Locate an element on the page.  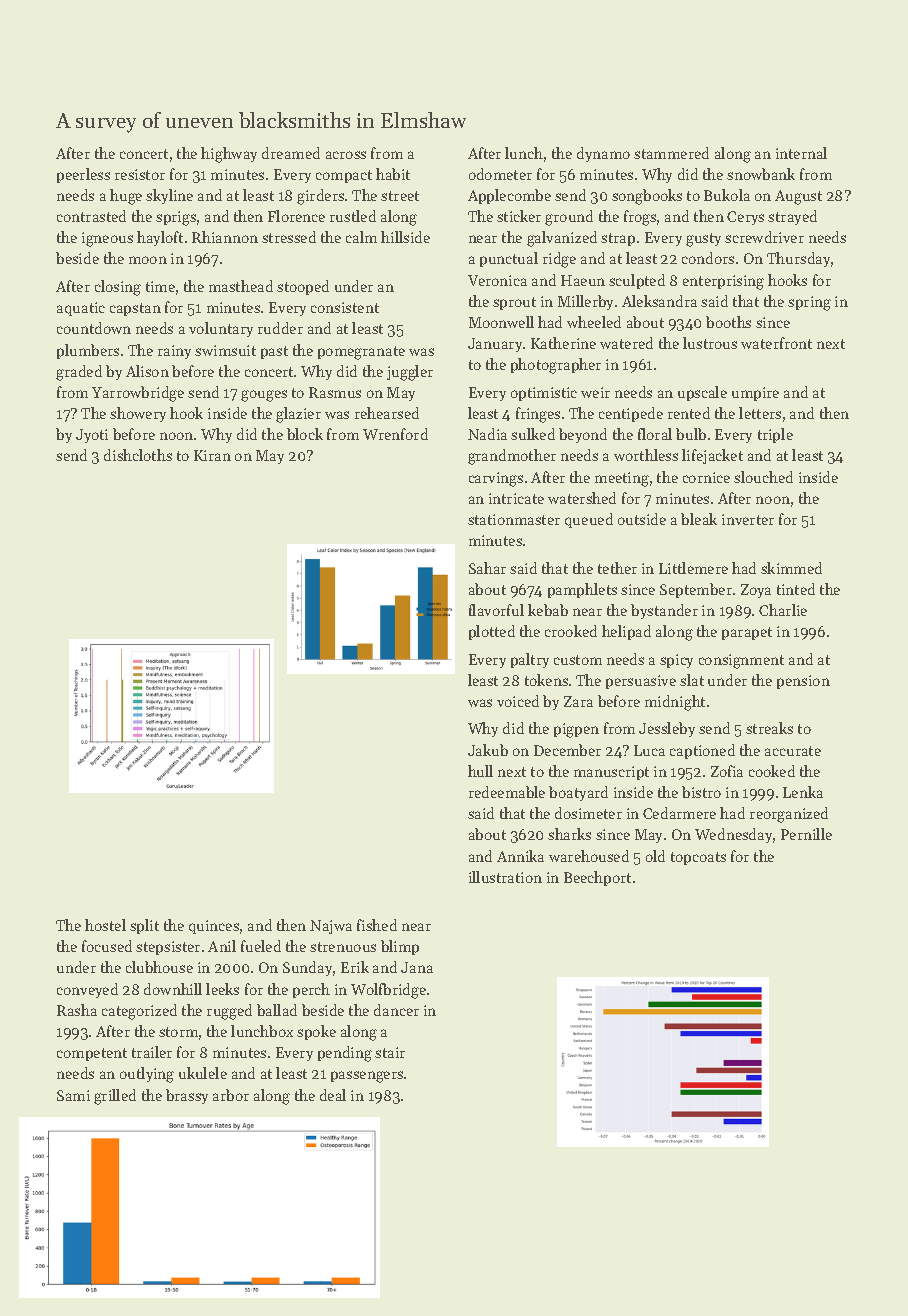
plotted is located at coordinates (492, 632).
